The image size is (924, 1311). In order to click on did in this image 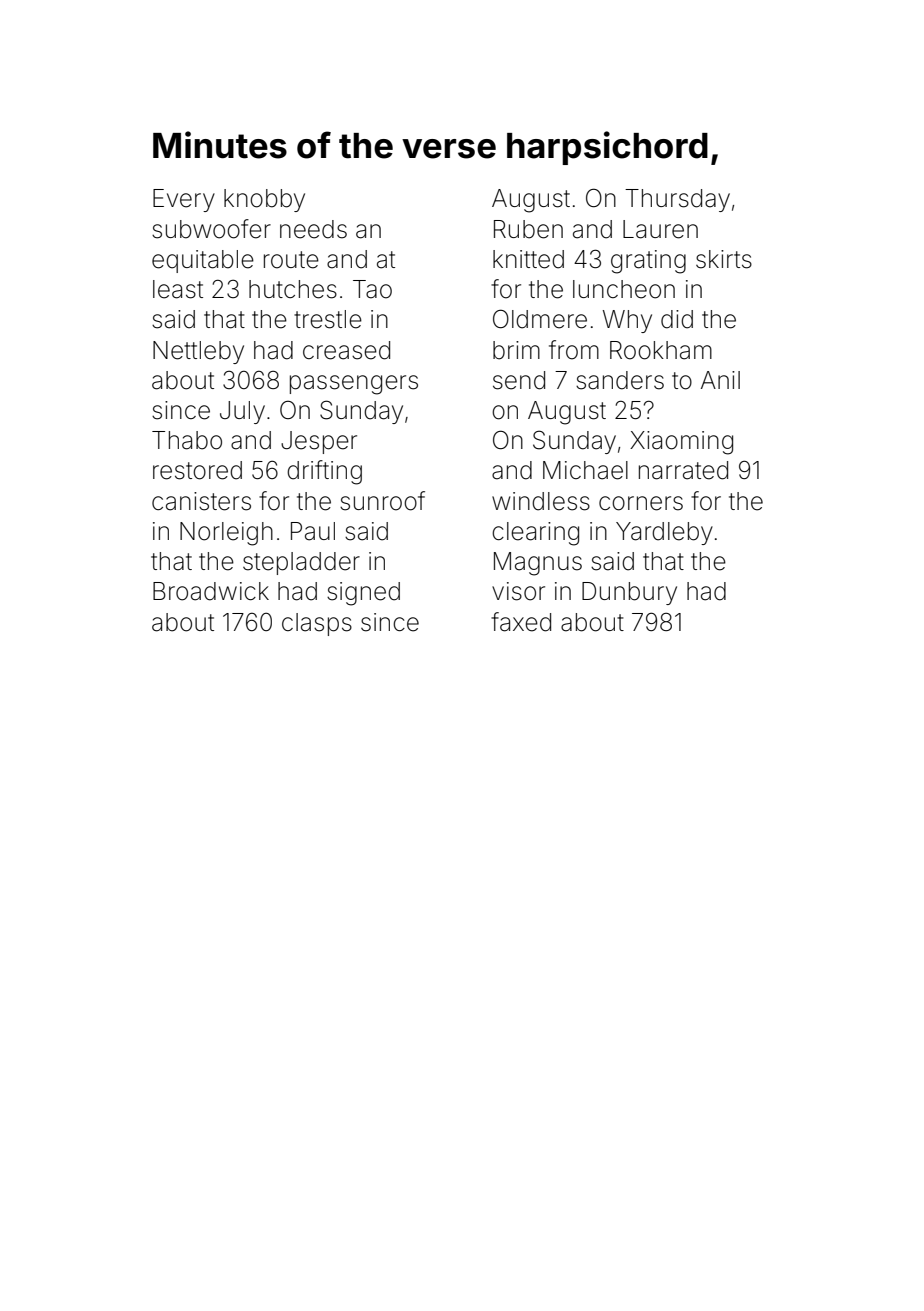, I will do `click(677, 319)`.
